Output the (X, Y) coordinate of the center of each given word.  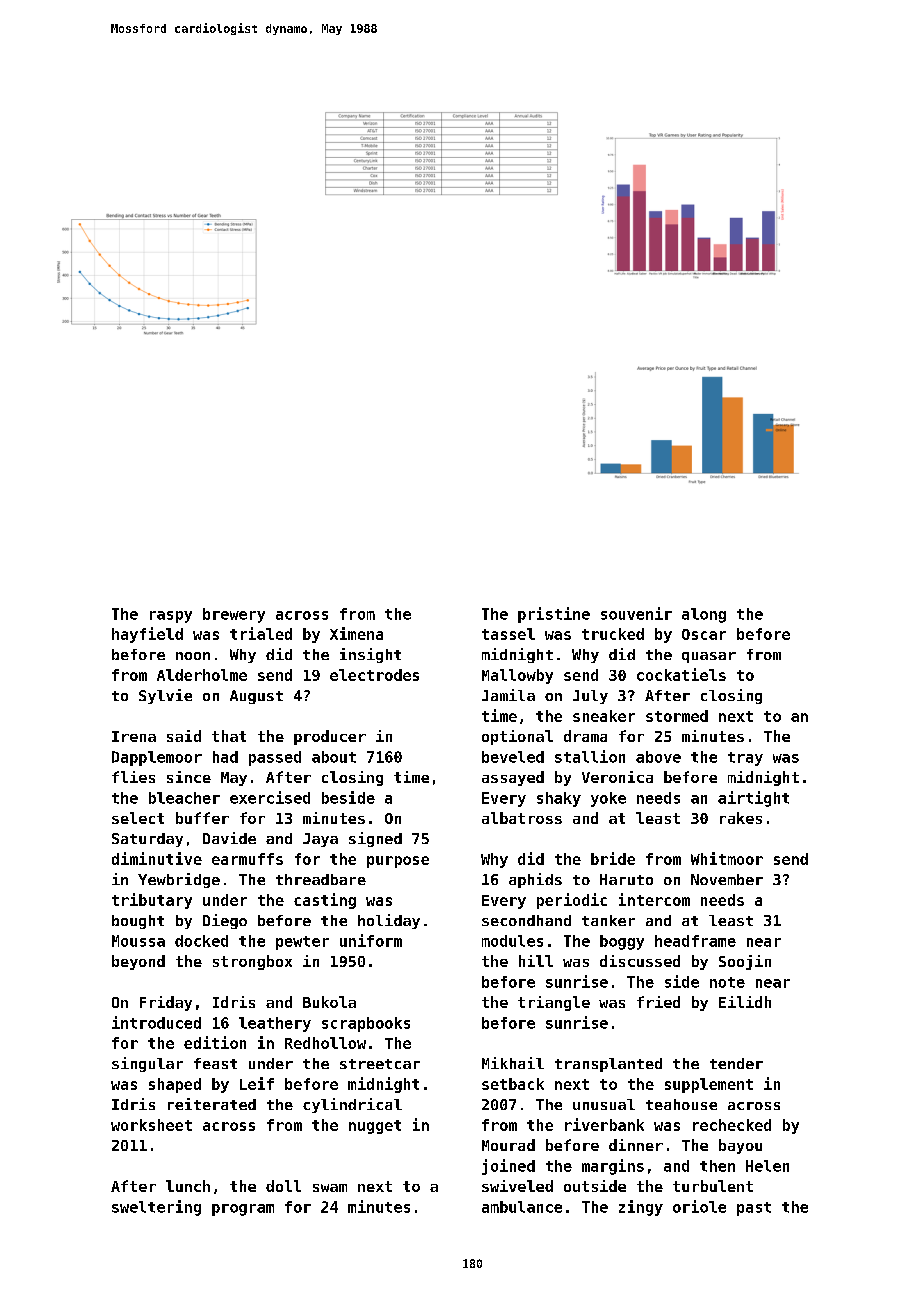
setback (513, 1084)
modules (512, 941)
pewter (302, 943)
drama (585, 736)
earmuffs (247, 859)
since (189, 777)
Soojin (745, 962)
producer (330, 737)
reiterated (212, 1104)
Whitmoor (727, 858)
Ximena (356, 633)
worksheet (151, 1125)
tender (736, 1063)
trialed (261, 633)
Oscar (704, 634)
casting (325, 901)
